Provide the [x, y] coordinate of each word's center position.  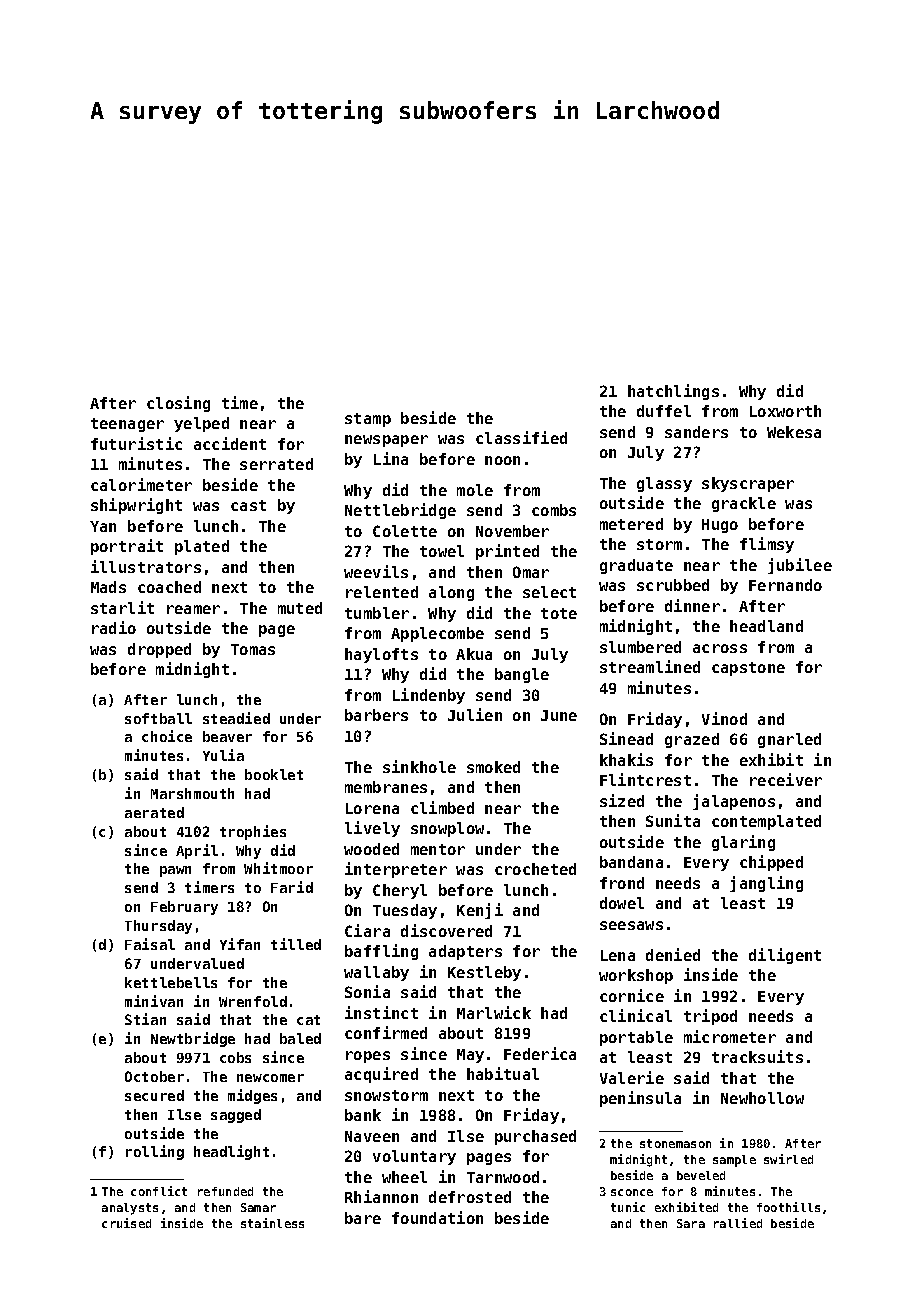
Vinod [724, 718]
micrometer [730, 1036]
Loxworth [785, 411]
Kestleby [484, 973]
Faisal [150, 944]
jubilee [800, 566]
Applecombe [437, 634]
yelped [201, 424]
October [154, 1076]
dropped [159, 650]
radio [114, 627]
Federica [540, 1053]
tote [559, 613]
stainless [272, 1223]
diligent [785, 956]
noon [502, 460]
